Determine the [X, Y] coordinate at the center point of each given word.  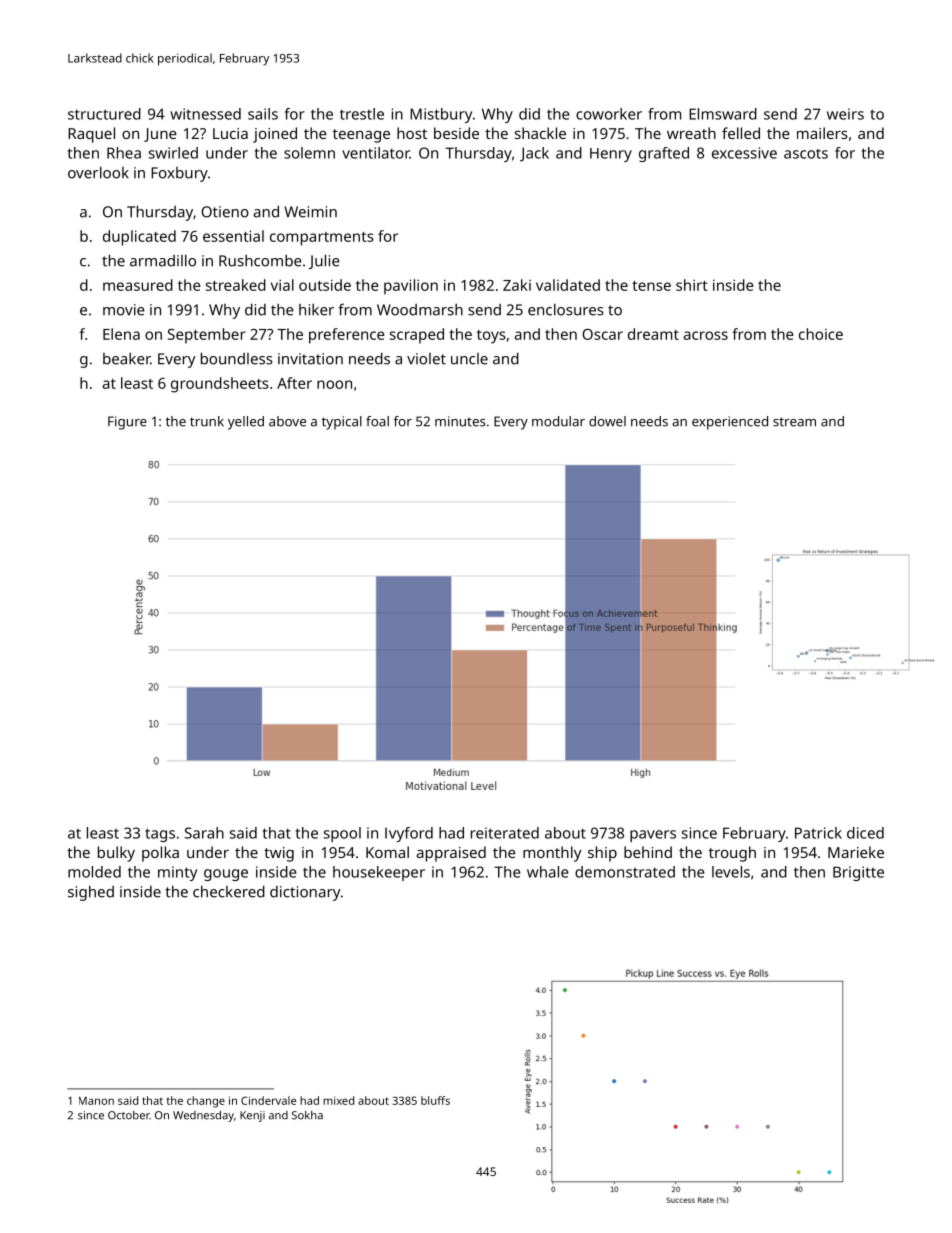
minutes [460, 421]
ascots [806, 154]
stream [794, 422]
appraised [451, 854]
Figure [127, 423]
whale [547, 872]
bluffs [435, 1100]
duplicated [139, 238]
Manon [96, 1100]
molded [94, 872]
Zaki [517, 285]
